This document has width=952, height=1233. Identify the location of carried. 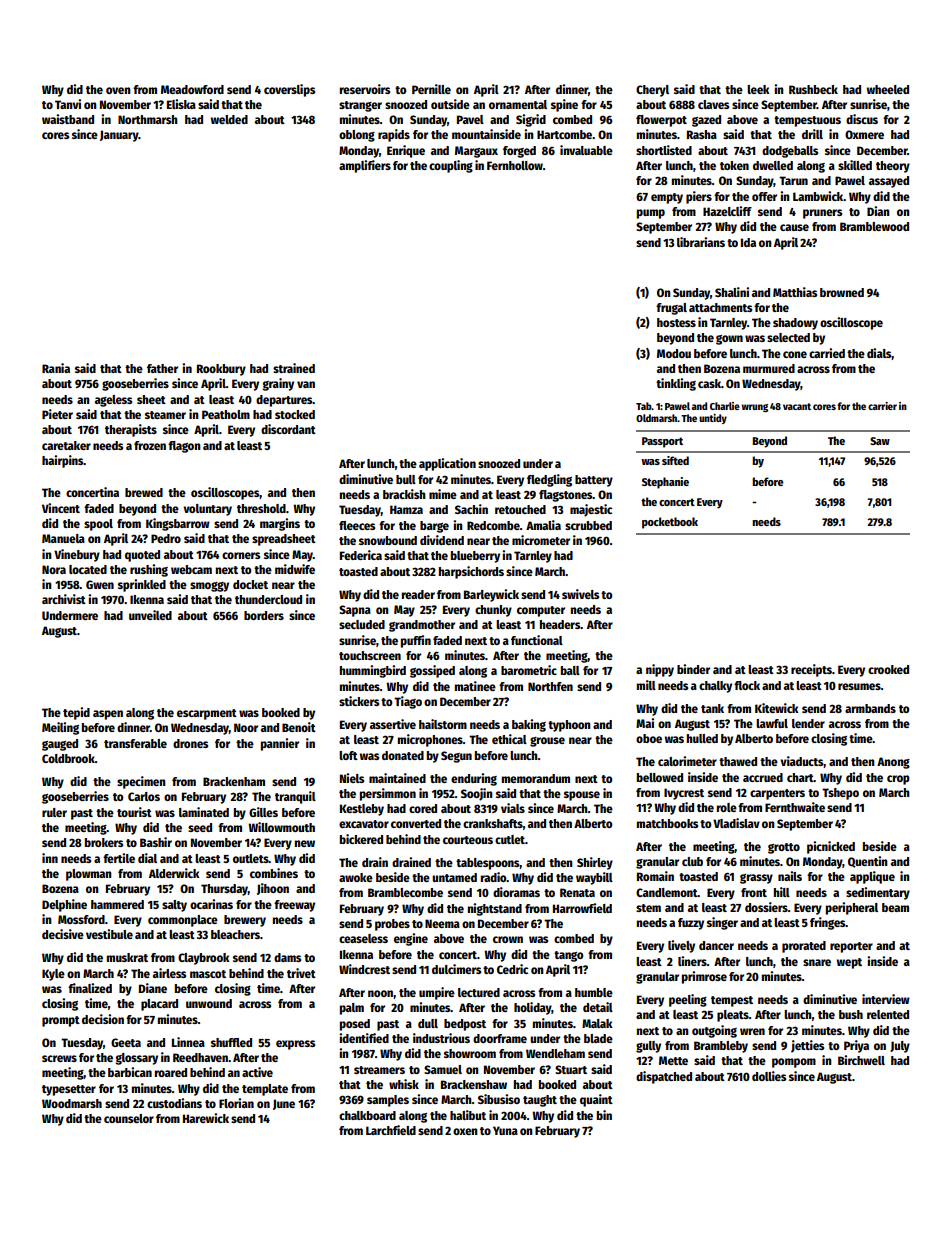
(827, 353).
